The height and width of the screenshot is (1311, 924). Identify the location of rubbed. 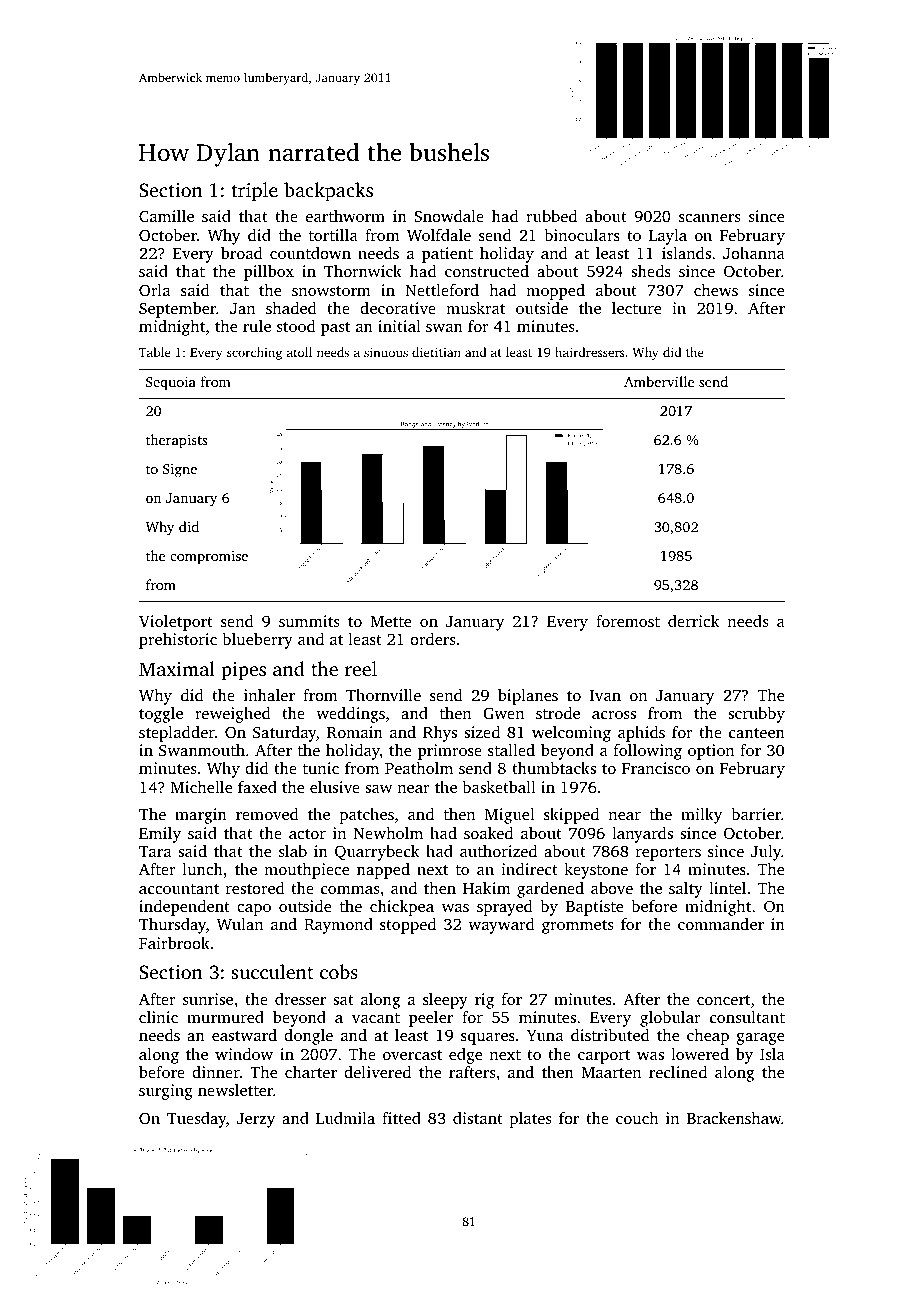
(551, 216).
